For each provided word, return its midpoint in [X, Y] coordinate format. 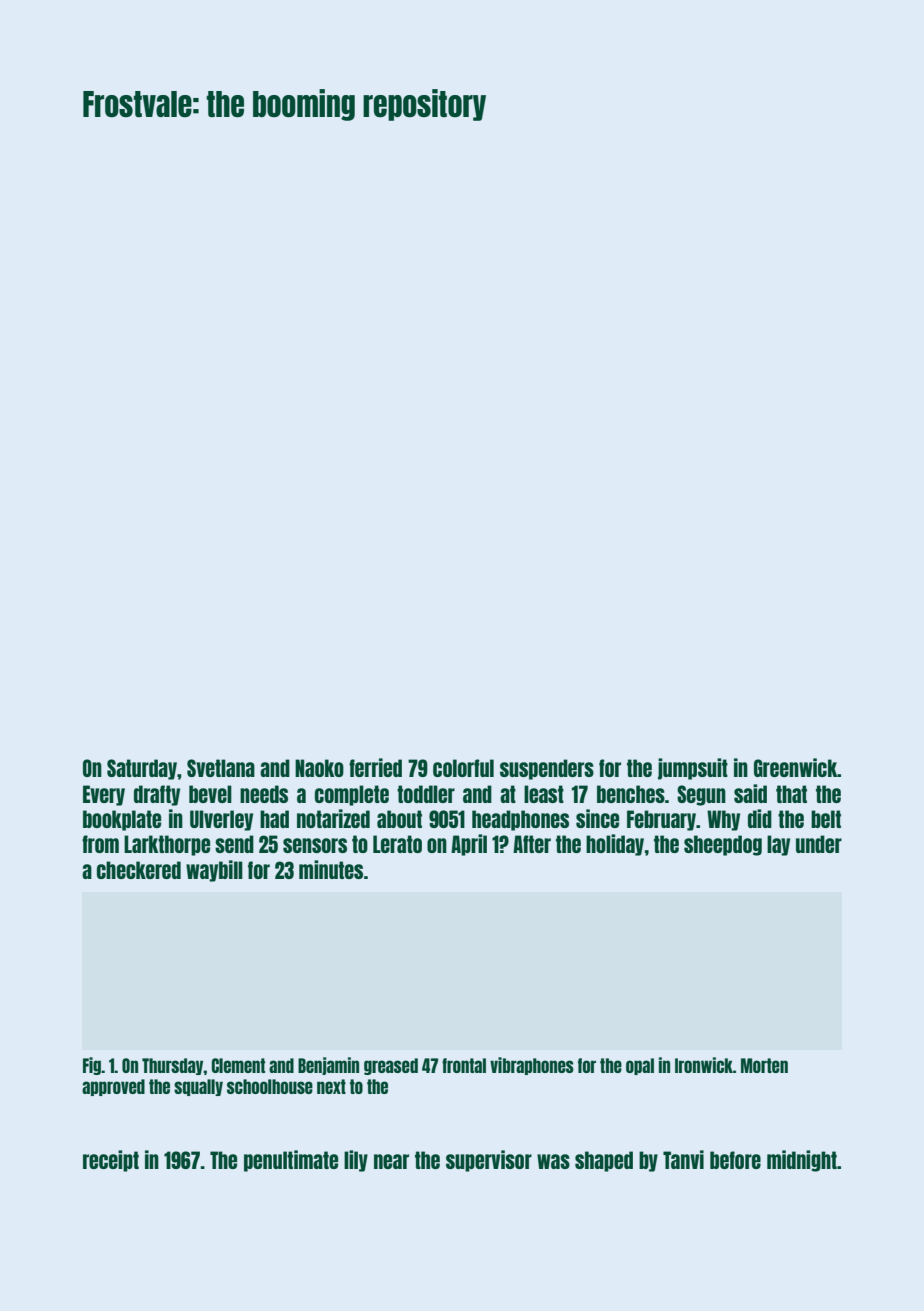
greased [391, 1066]
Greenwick [795, 767]
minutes [331, 869]
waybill [214, 871]
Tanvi [683, 1159]
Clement [238, 1065]
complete [352, 795]
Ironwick [704, 1065]
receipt [111, 1161]
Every [104, 795]
